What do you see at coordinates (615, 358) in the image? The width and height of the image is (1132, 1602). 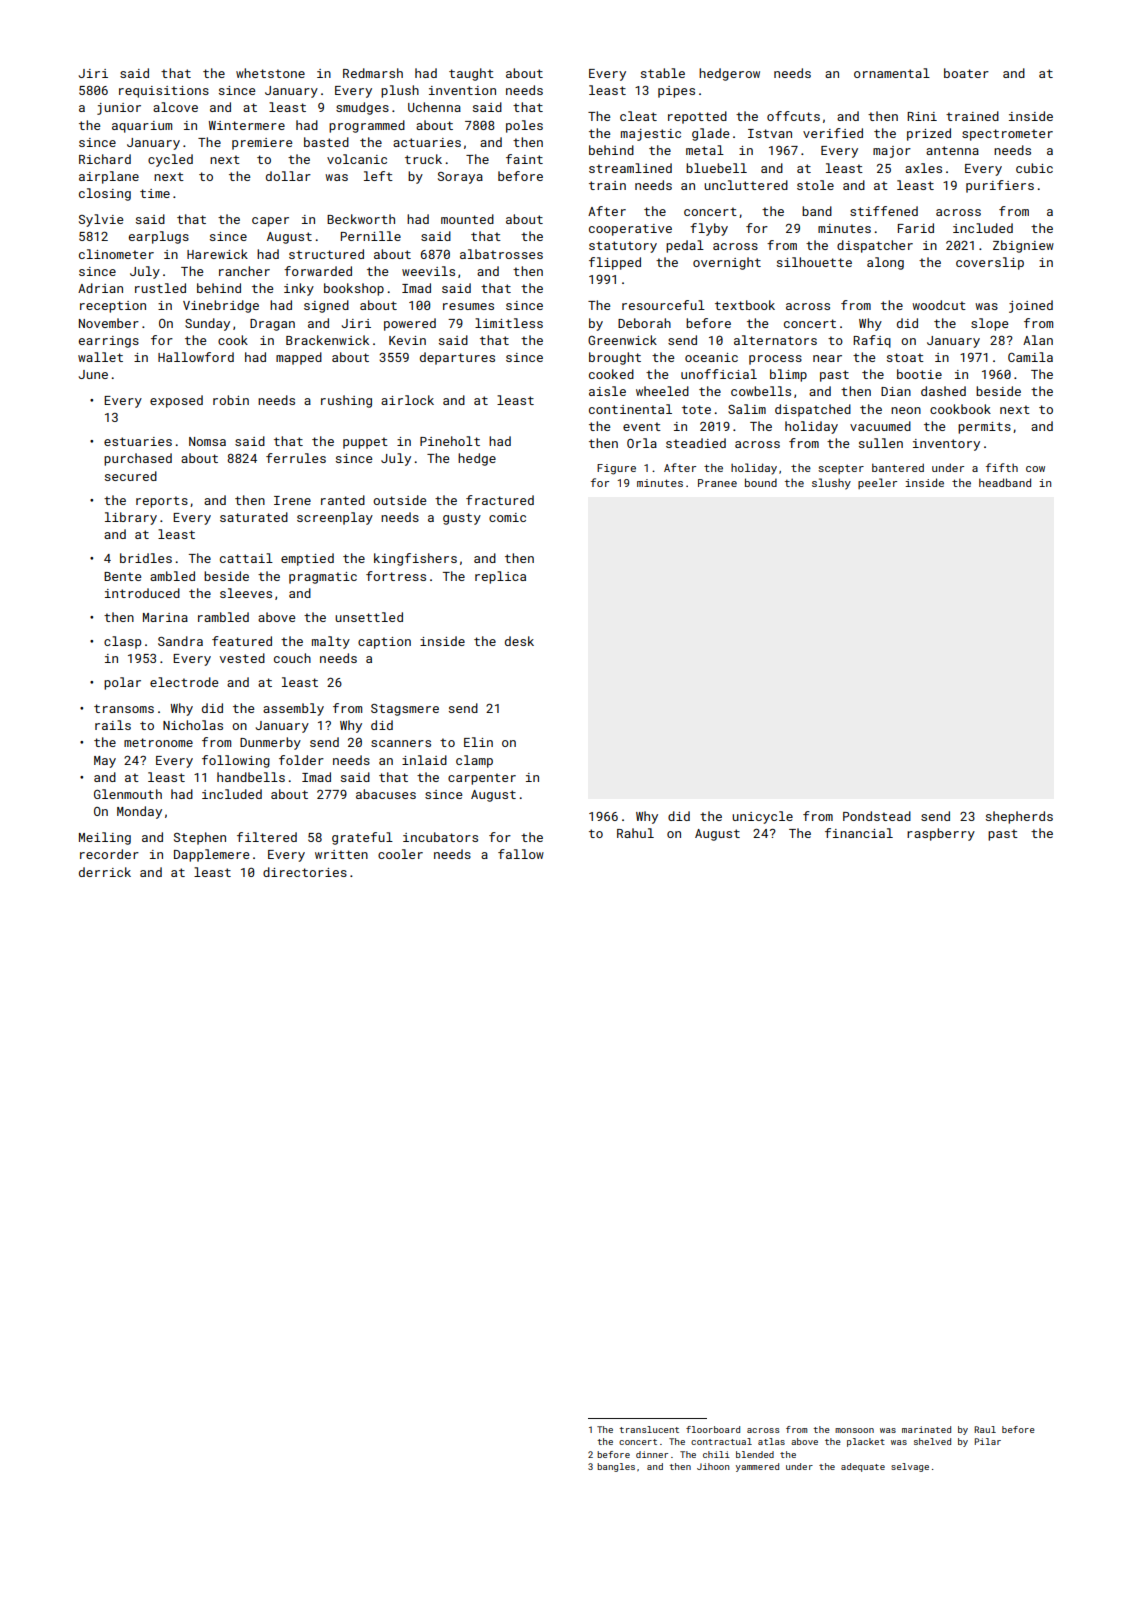 I see `brought` at bounding box center [615, 358].
